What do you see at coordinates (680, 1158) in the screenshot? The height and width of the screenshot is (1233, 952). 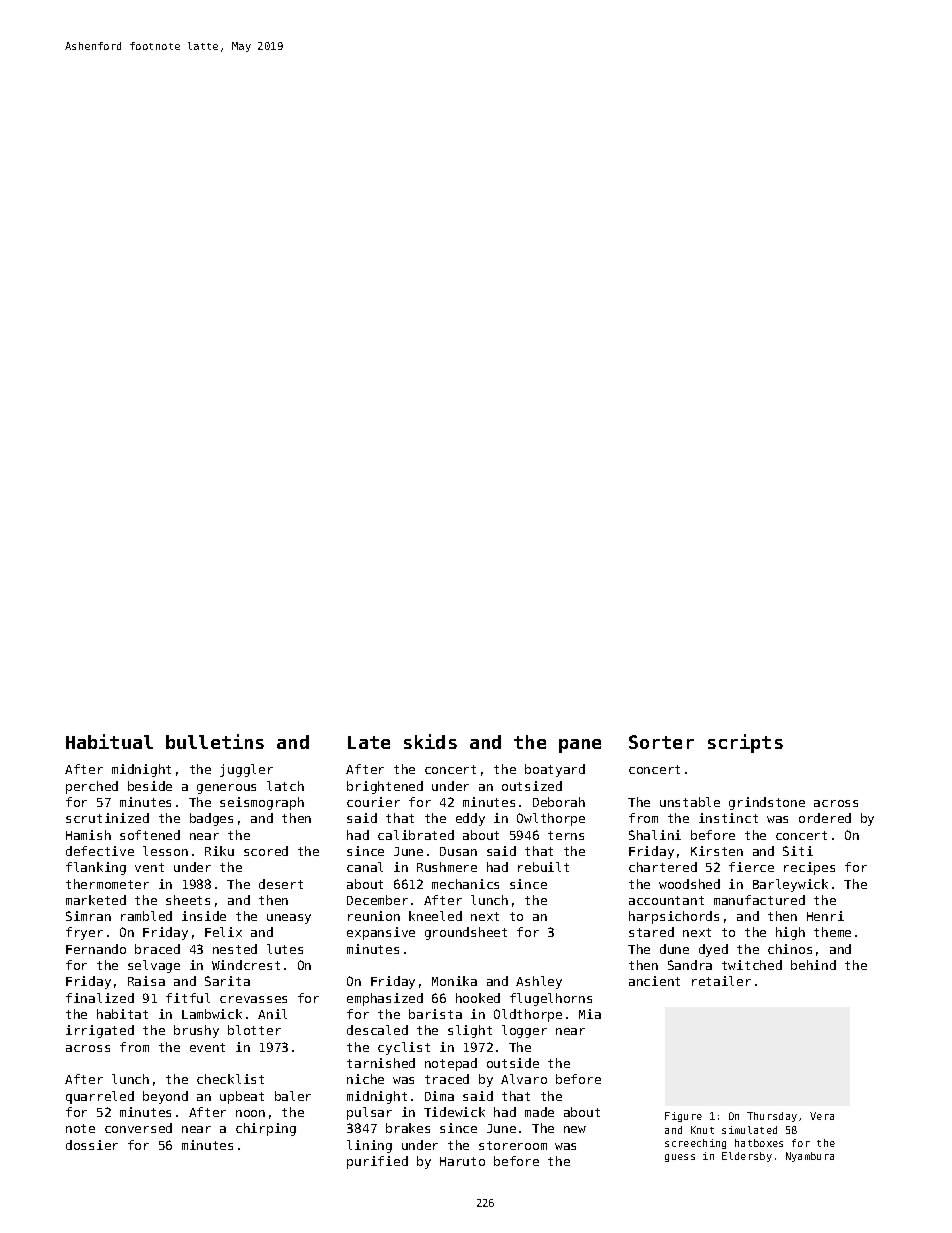 I see `guess` at bounding box center [680, 1158].
